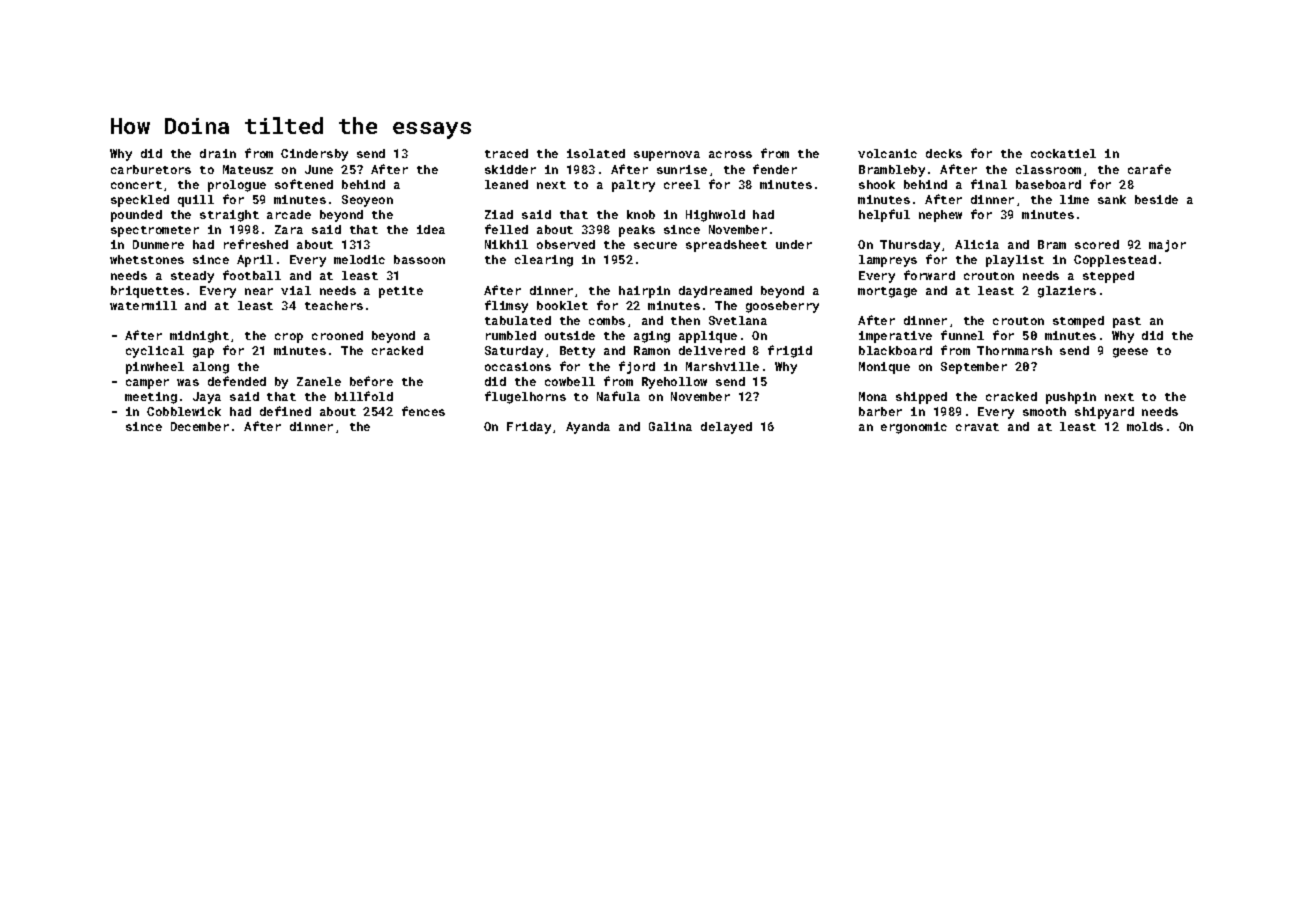  Describe the element at coordinates (506, 244) in the page. I see `Nikhil` at that location.
